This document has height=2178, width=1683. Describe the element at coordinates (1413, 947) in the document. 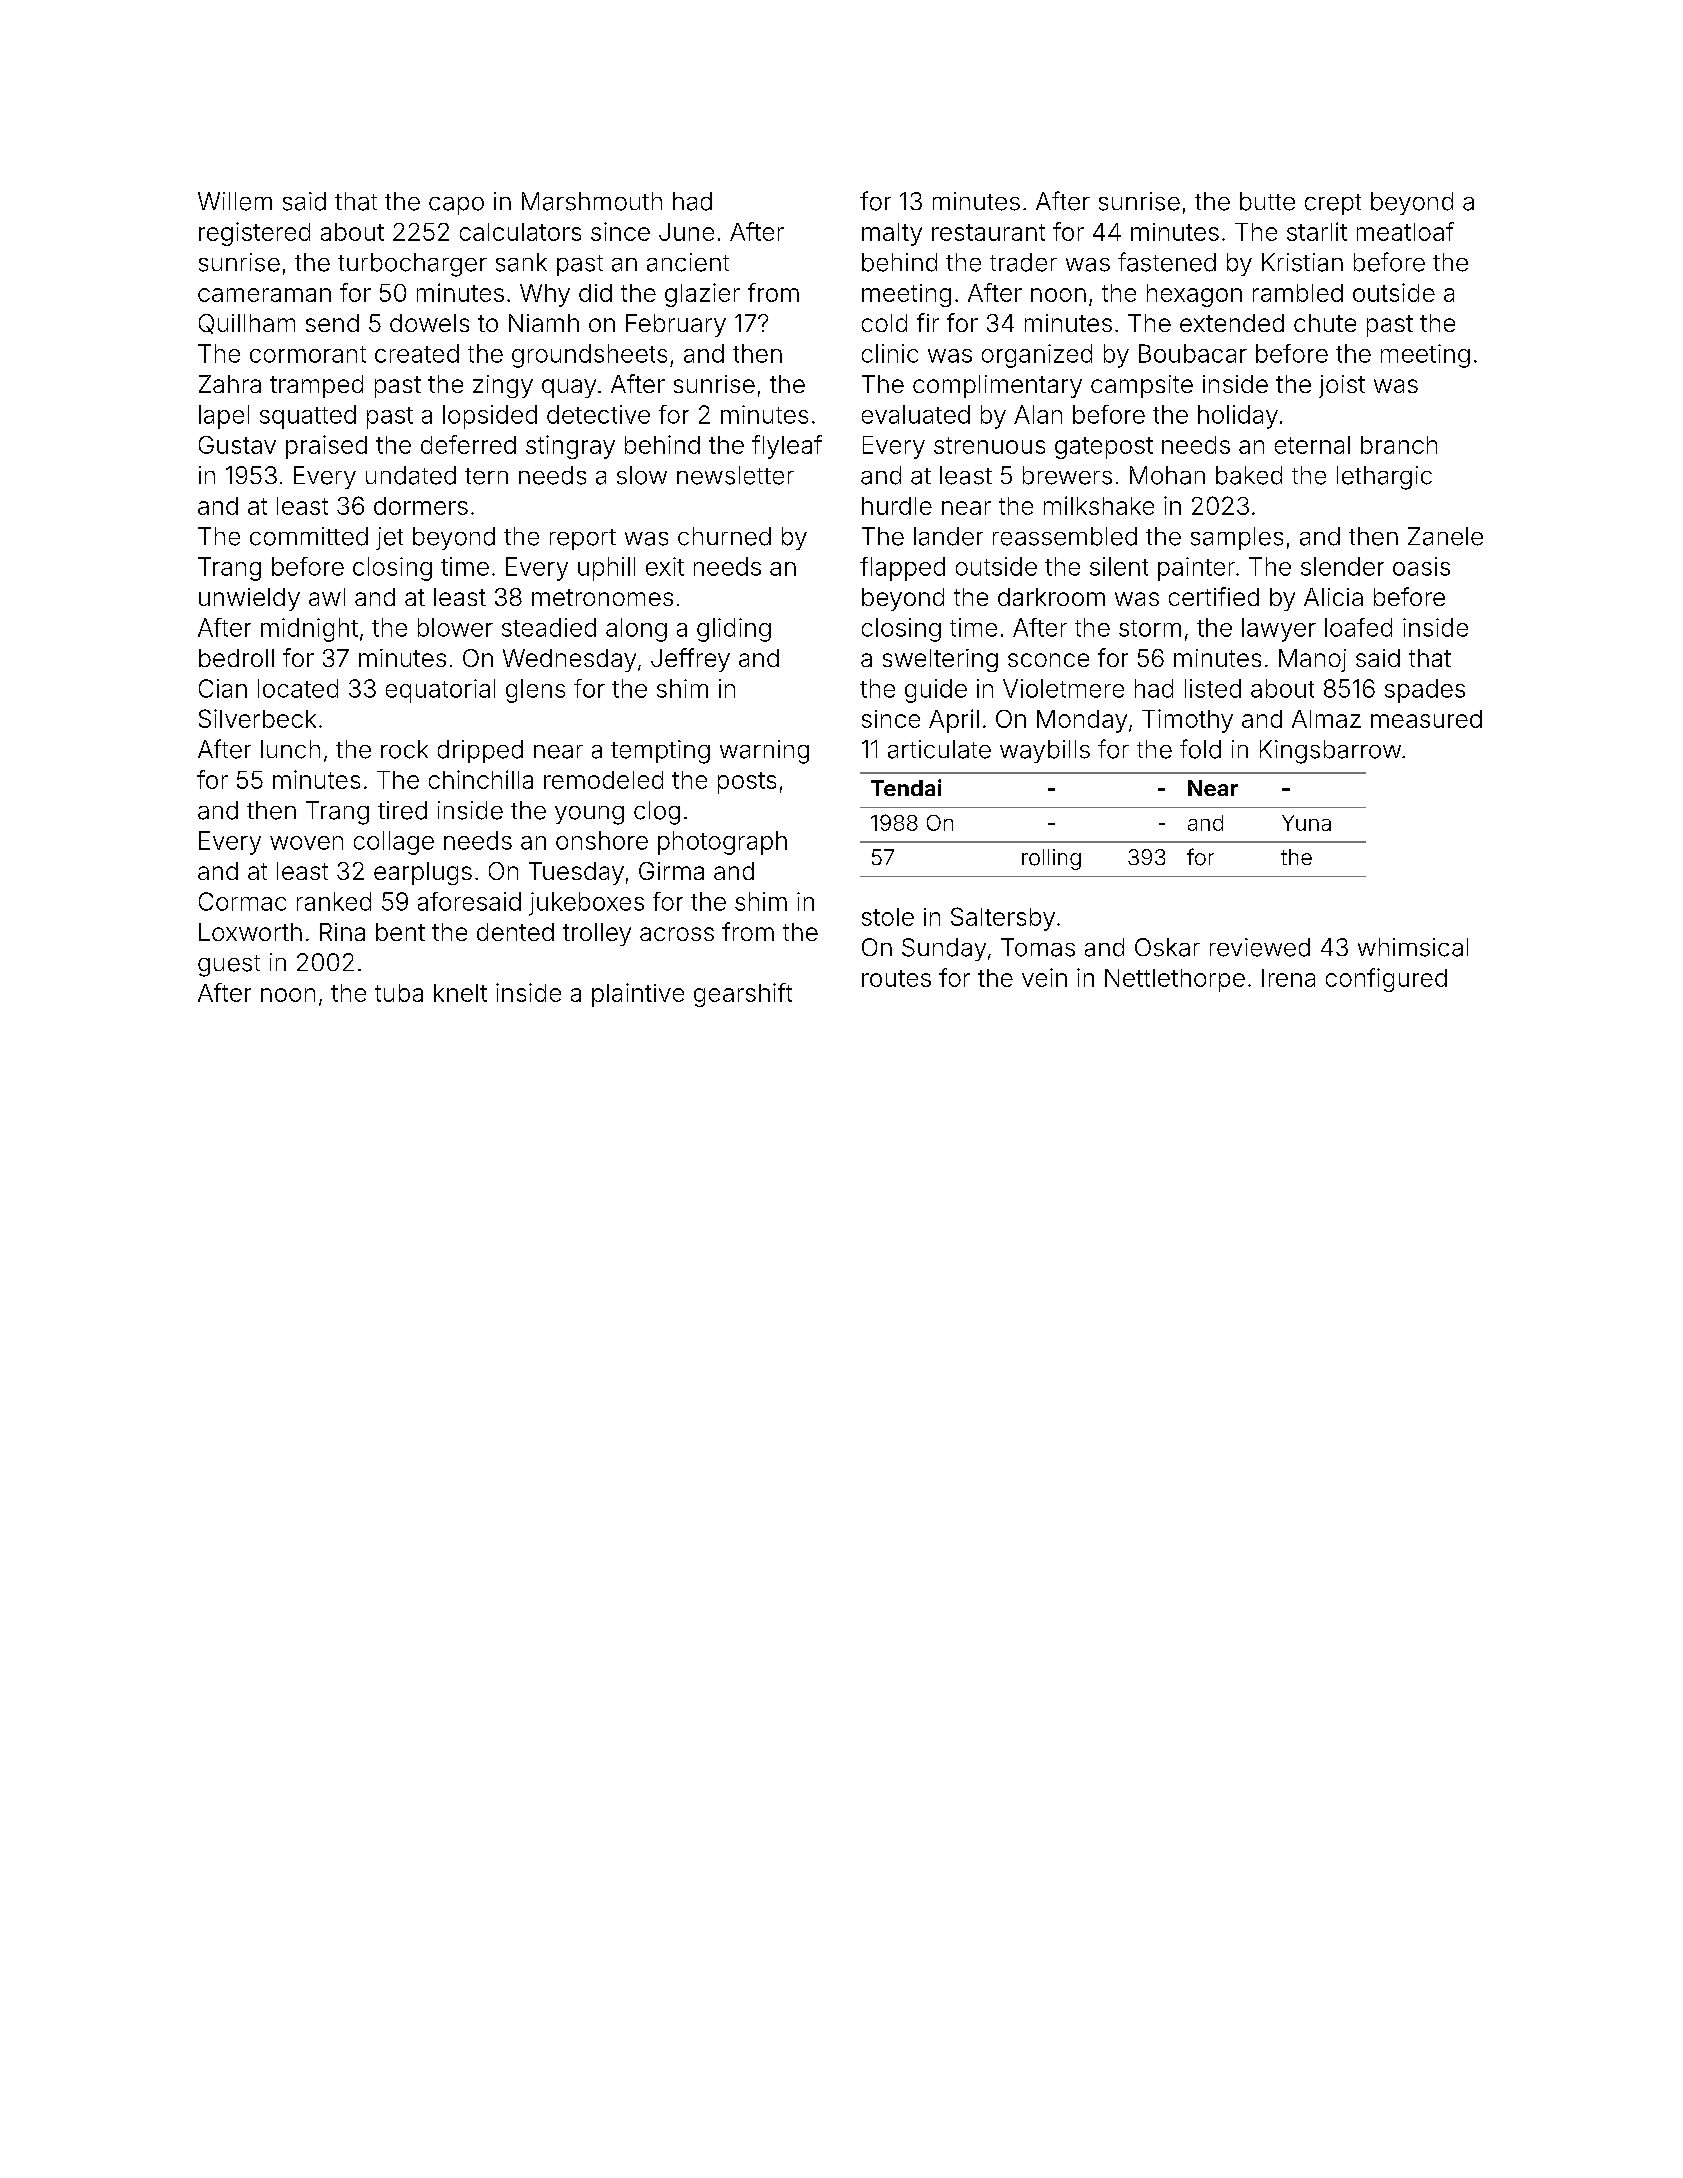

I see `whimsical` at that location.
